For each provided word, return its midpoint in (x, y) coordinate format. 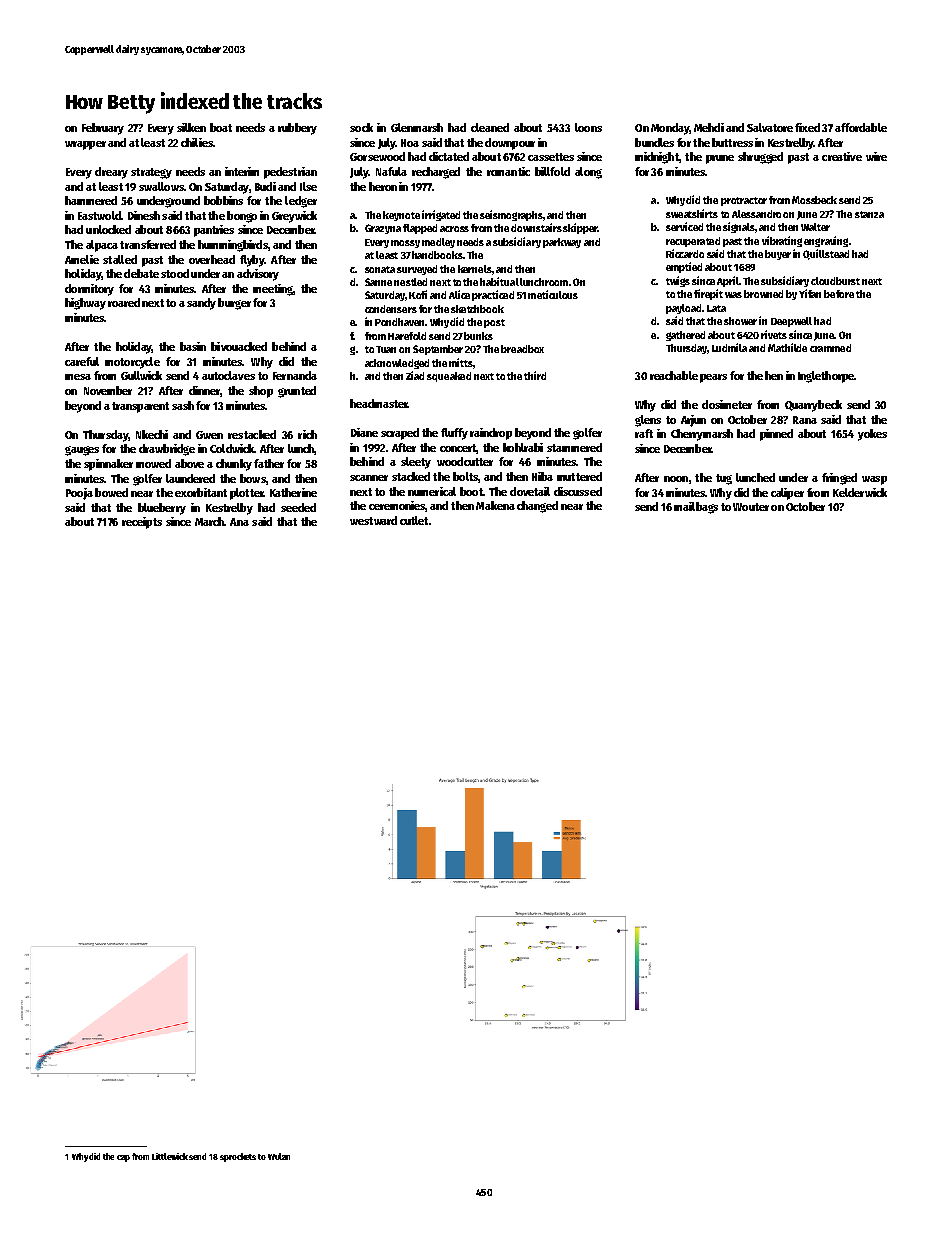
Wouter (751, 507)
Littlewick (170, 1156)
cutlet (414, 520)
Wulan (279, 1156)
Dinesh (144, 215)
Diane (364, 432)
